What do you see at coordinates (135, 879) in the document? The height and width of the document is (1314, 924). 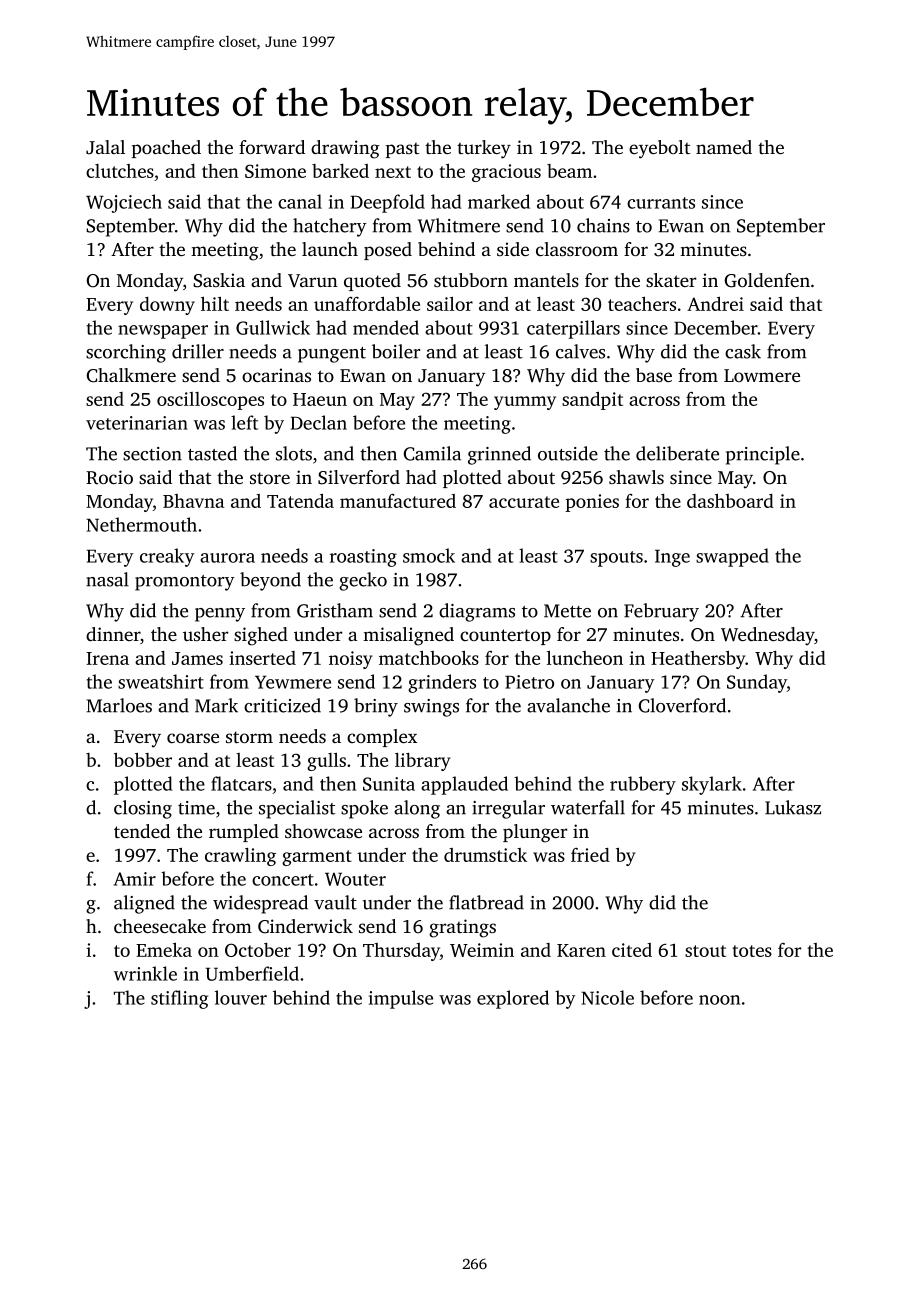 I see `Amir` at bounding box center [135, 879].
